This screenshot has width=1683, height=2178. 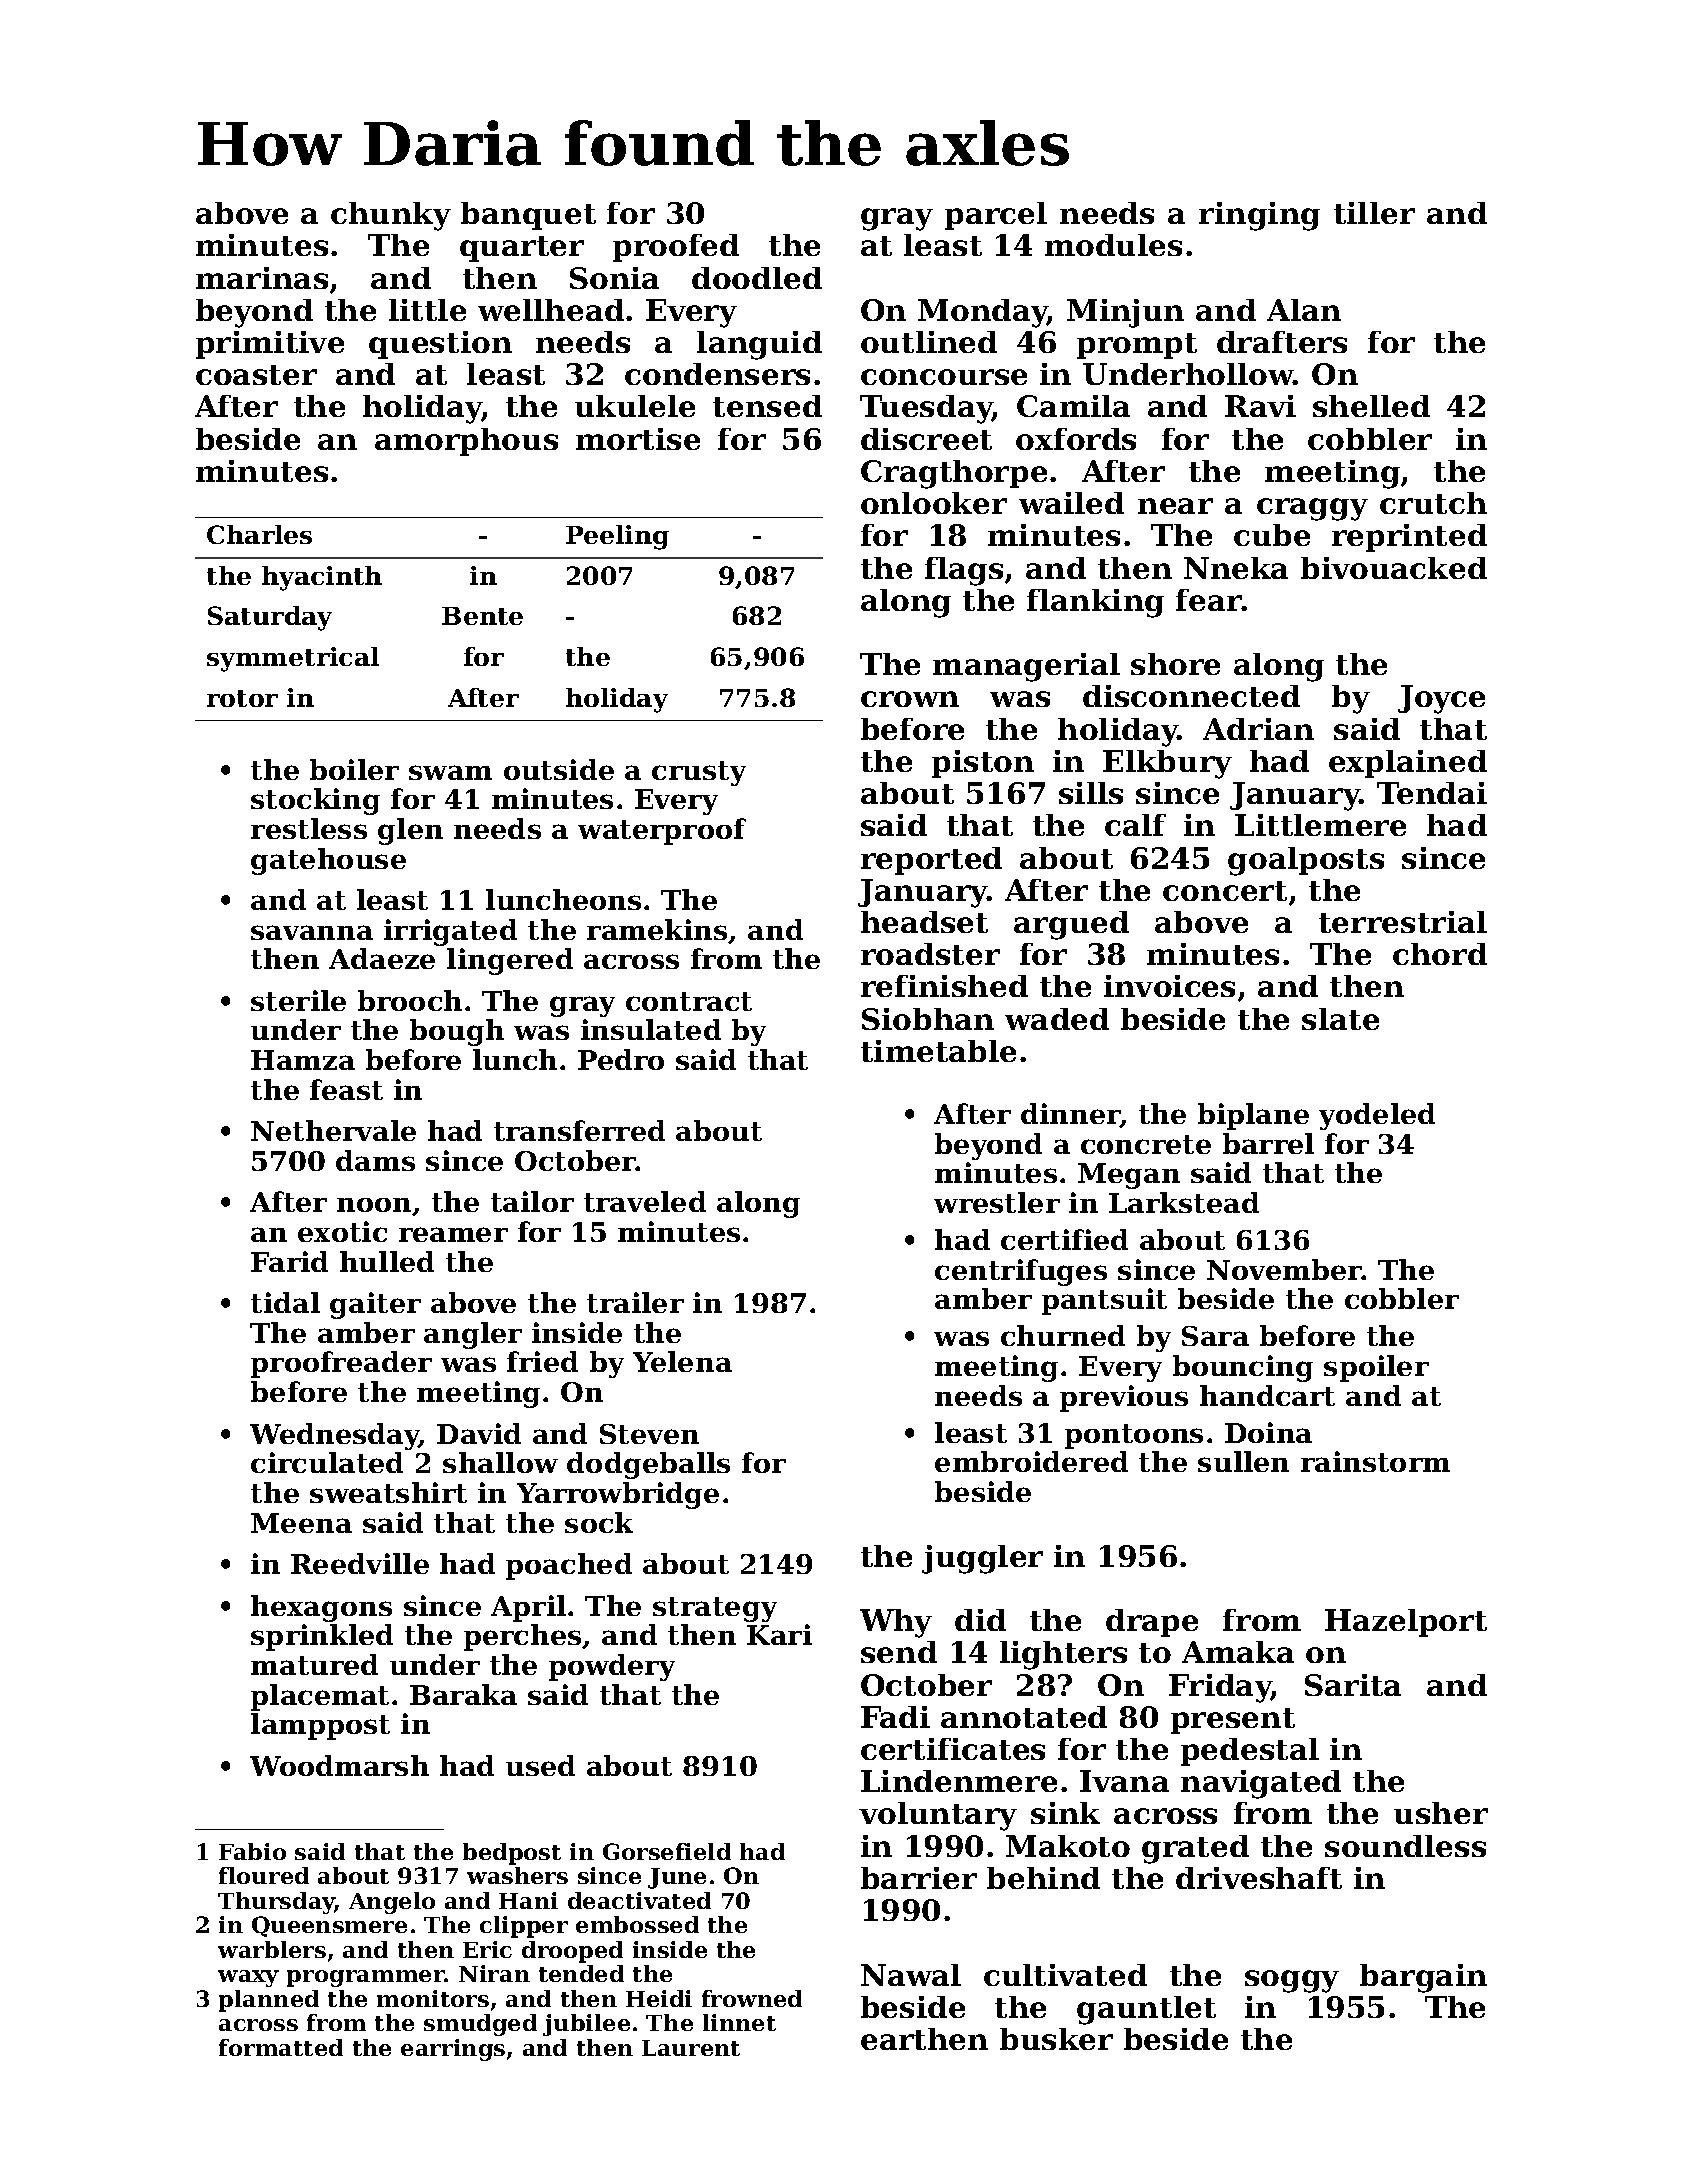 What do you see at coordinates (285, 1302) in the screenshot?
I see `tidal` at bounding box center [285, 1302].
